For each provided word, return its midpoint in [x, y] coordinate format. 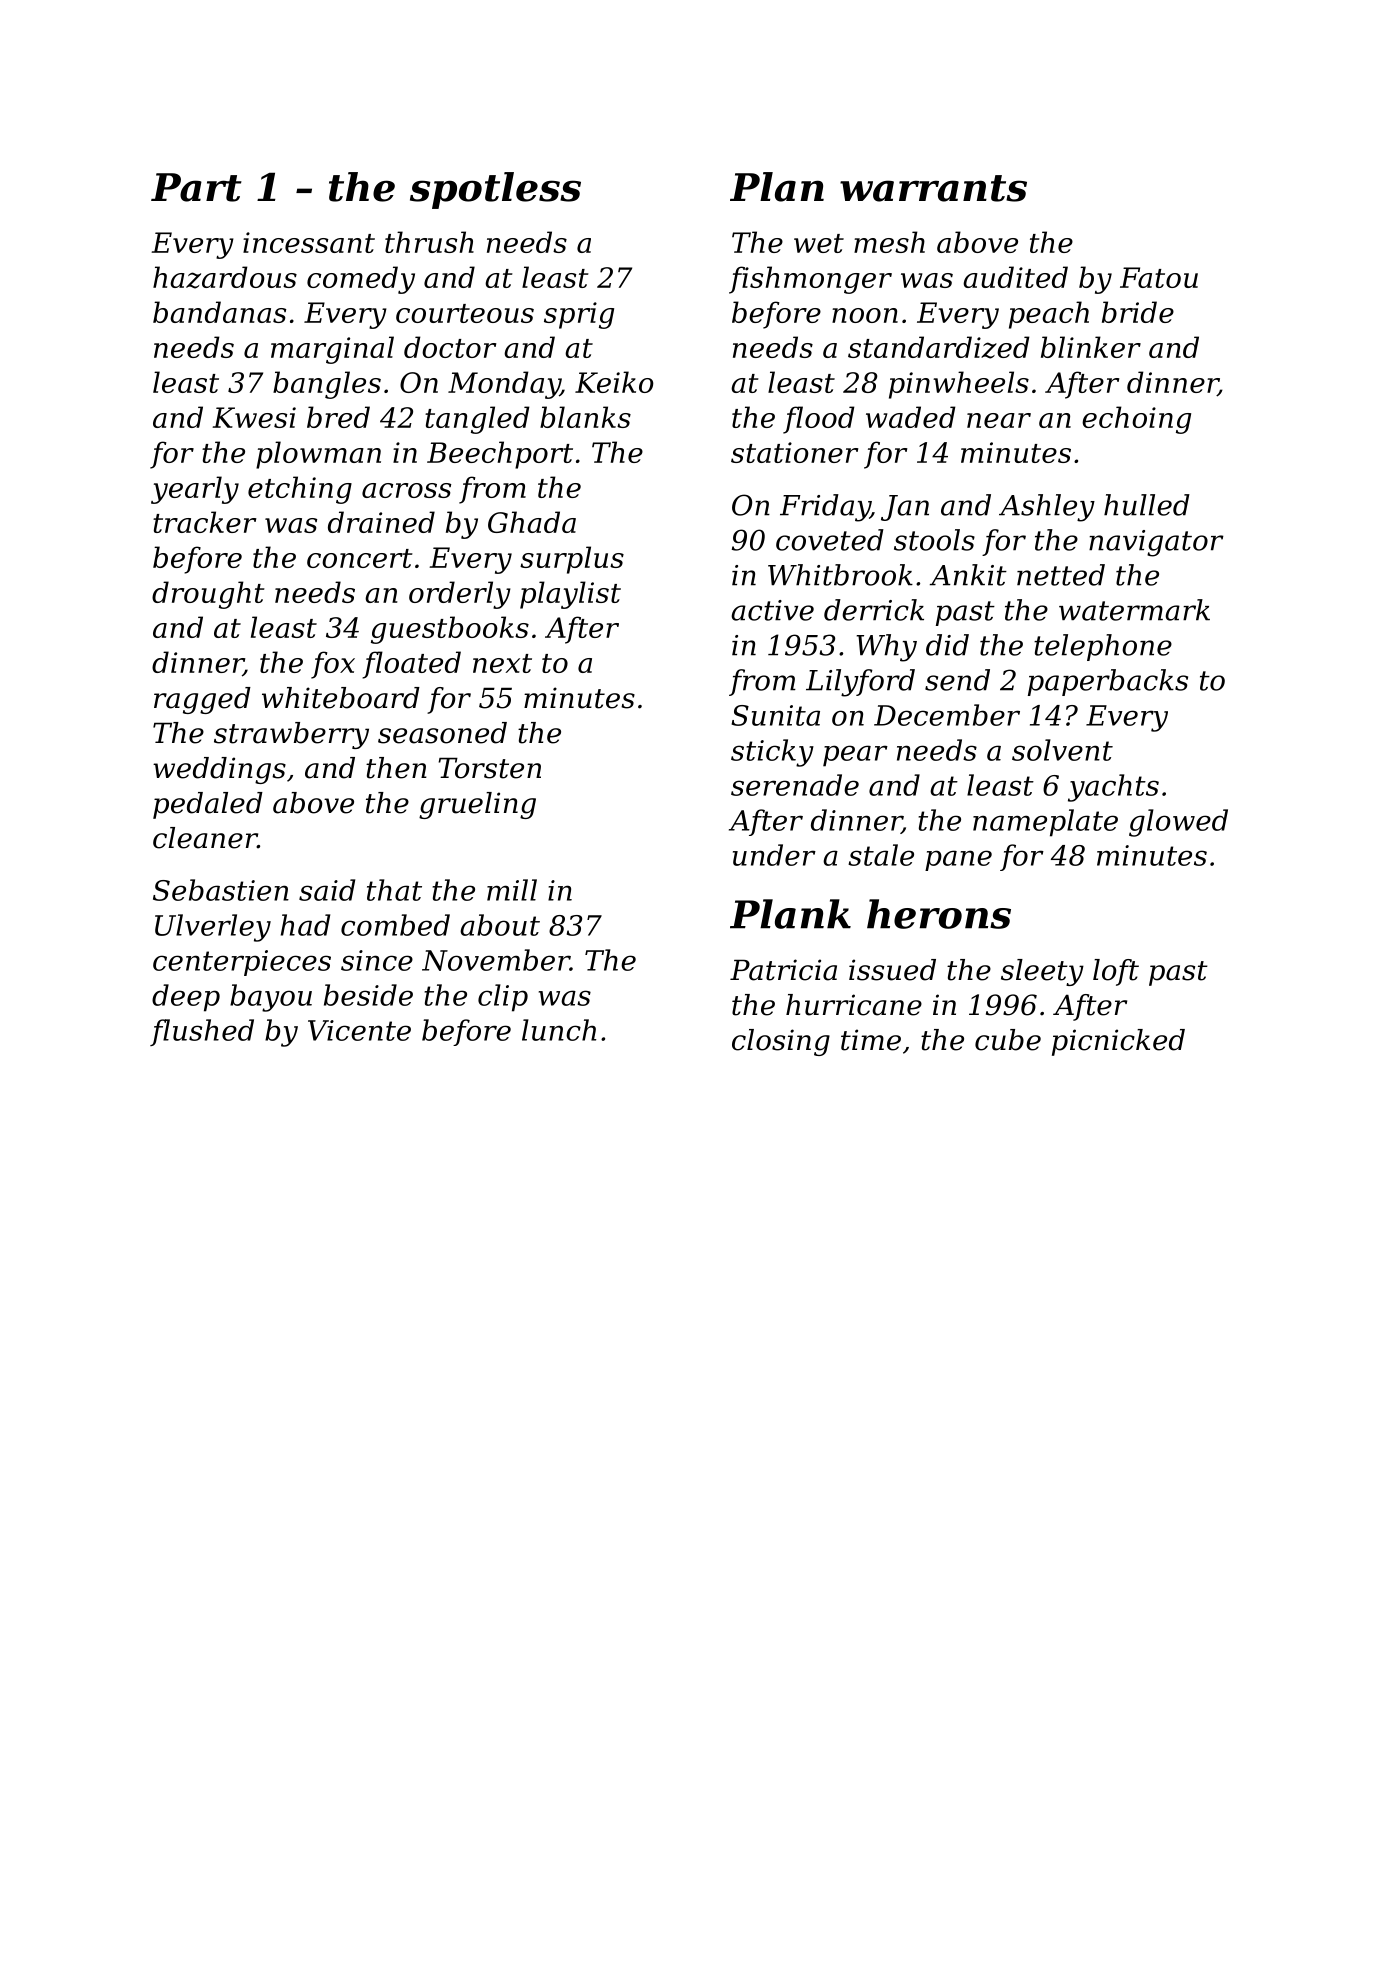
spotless [495, 190]
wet [819, 243]
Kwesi [254, 417]
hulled [1147, 505]
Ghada [532, 522]
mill [512, 890]
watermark [1134, 610]
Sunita [775, 715]
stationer [795, 452]
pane [958, 860]
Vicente [359, 1030]
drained [381, 522]
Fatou [1159, 277]
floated [411, 665]
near [999, 420]
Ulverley [213, 928]
